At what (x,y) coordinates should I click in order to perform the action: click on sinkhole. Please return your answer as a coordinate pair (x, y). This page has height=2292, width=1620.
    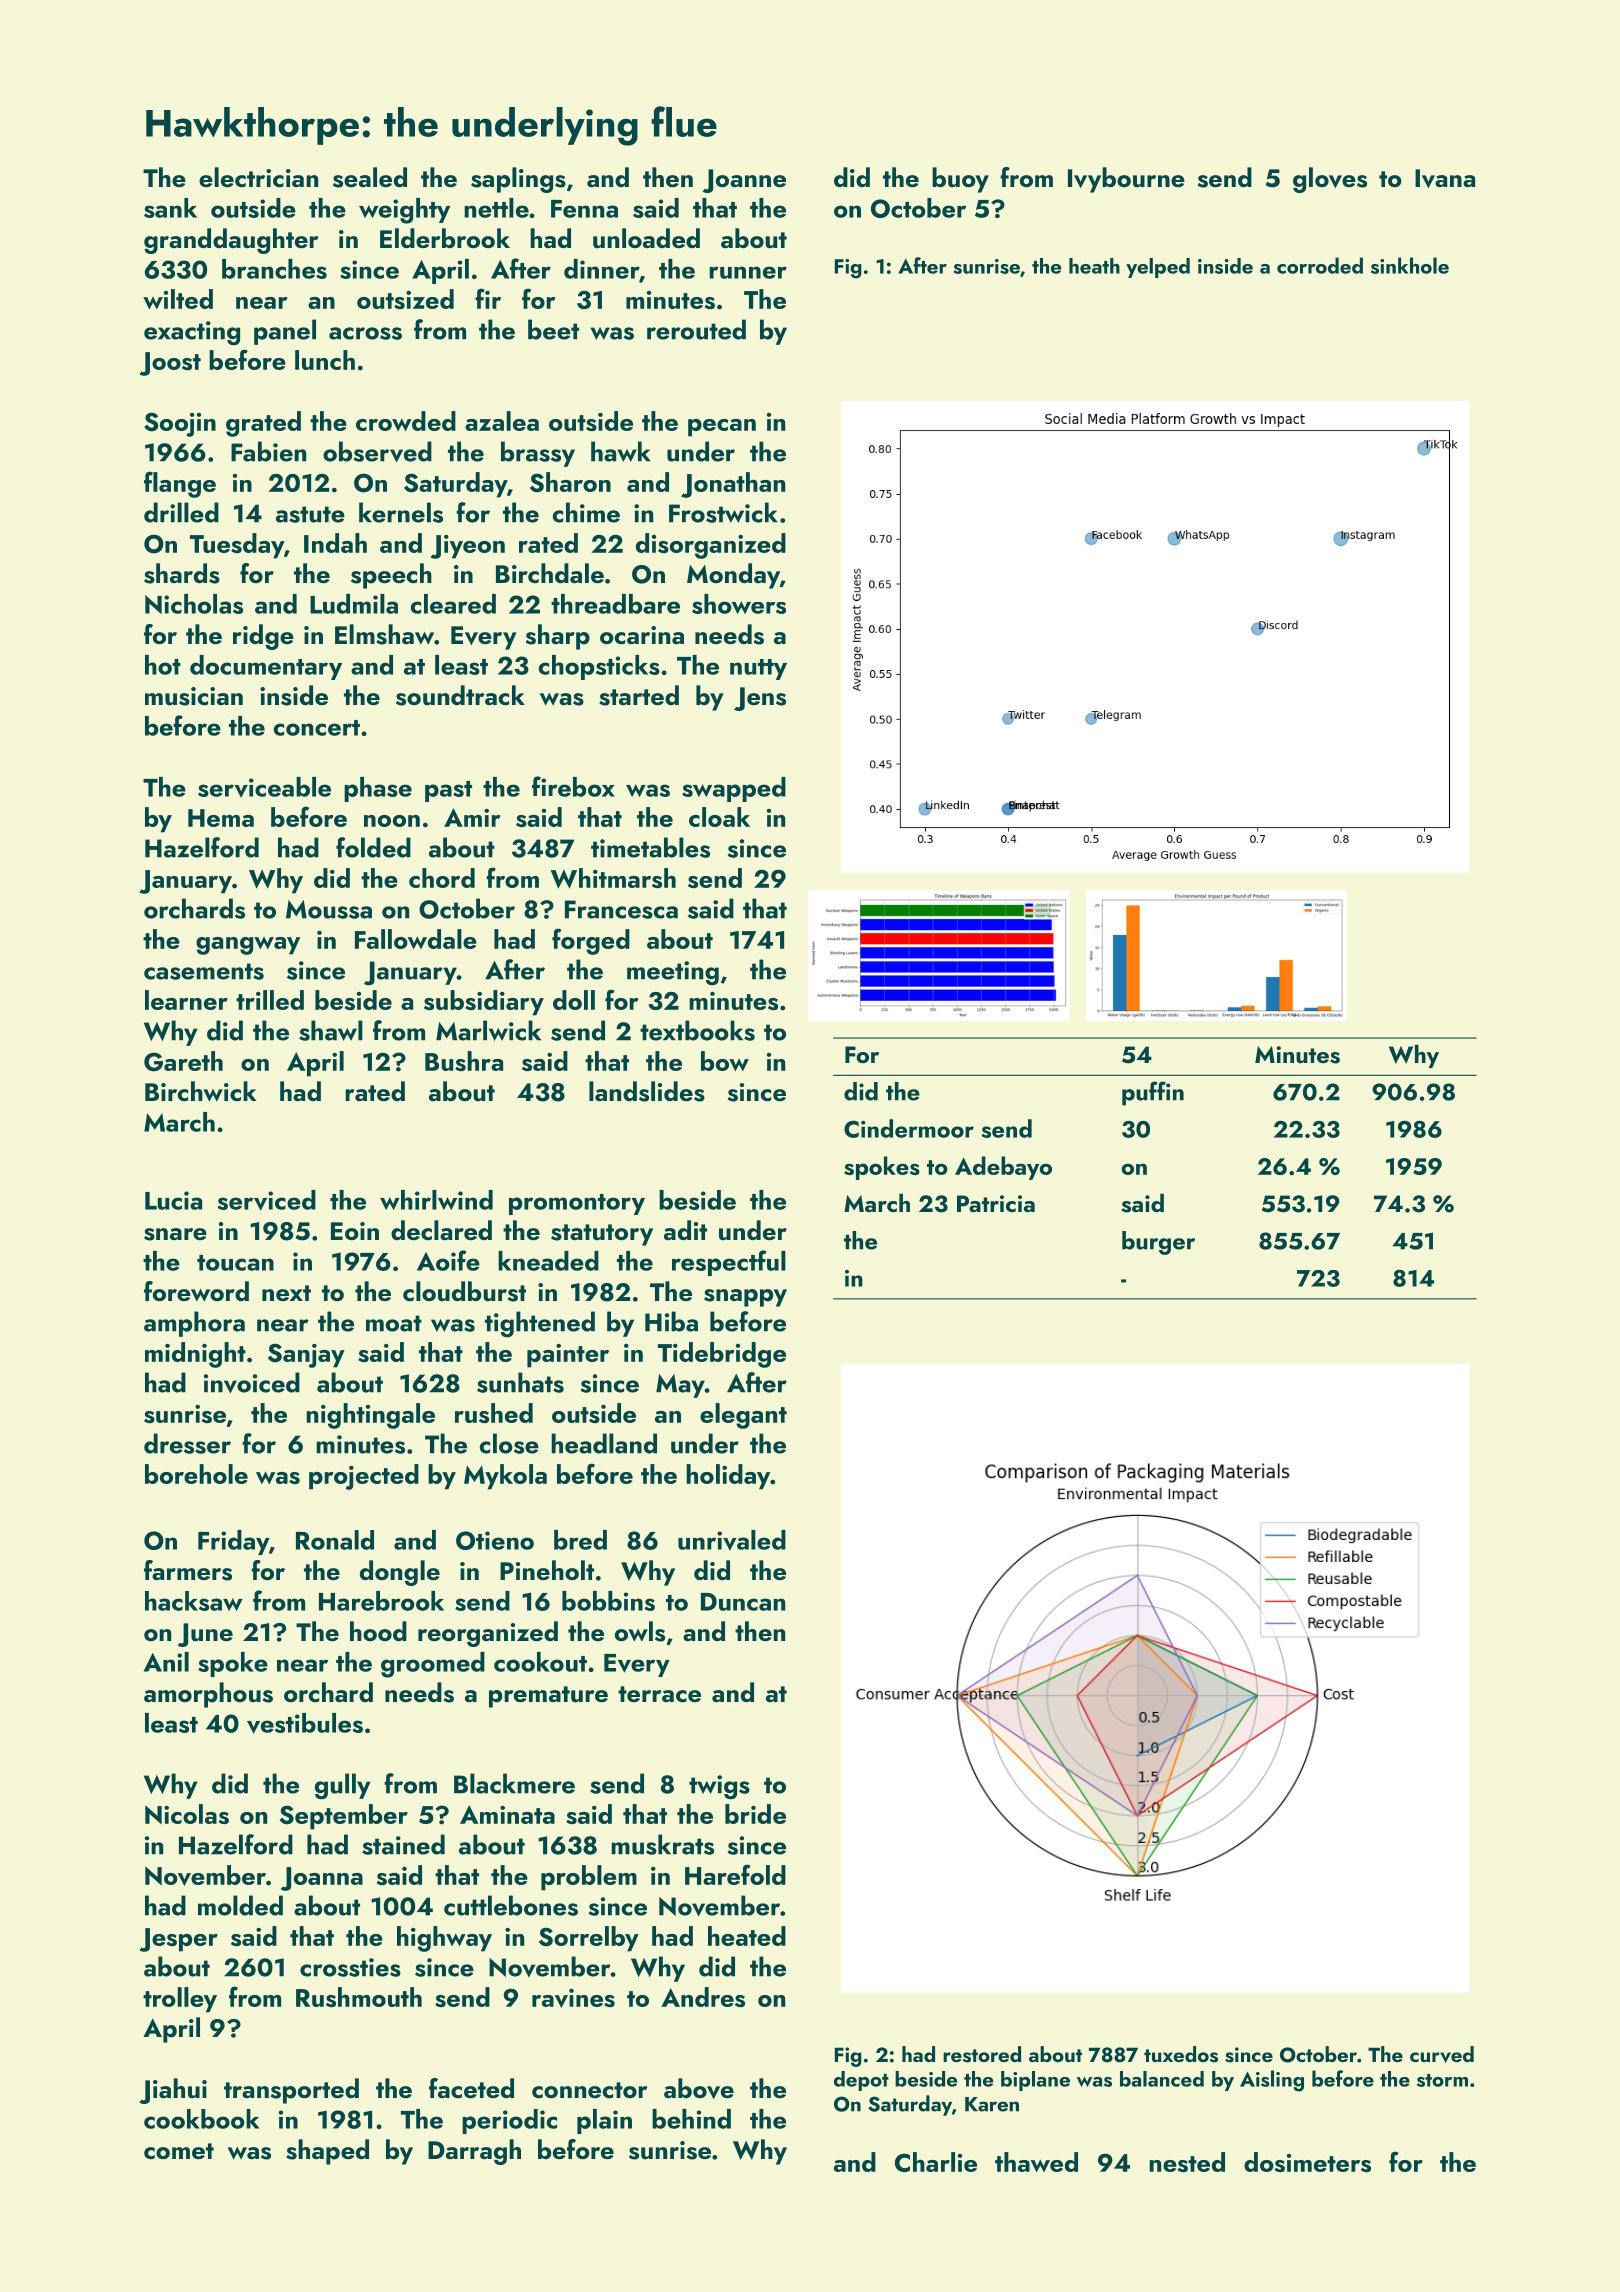
    Looking at the image, I should click on (1410, 265).
